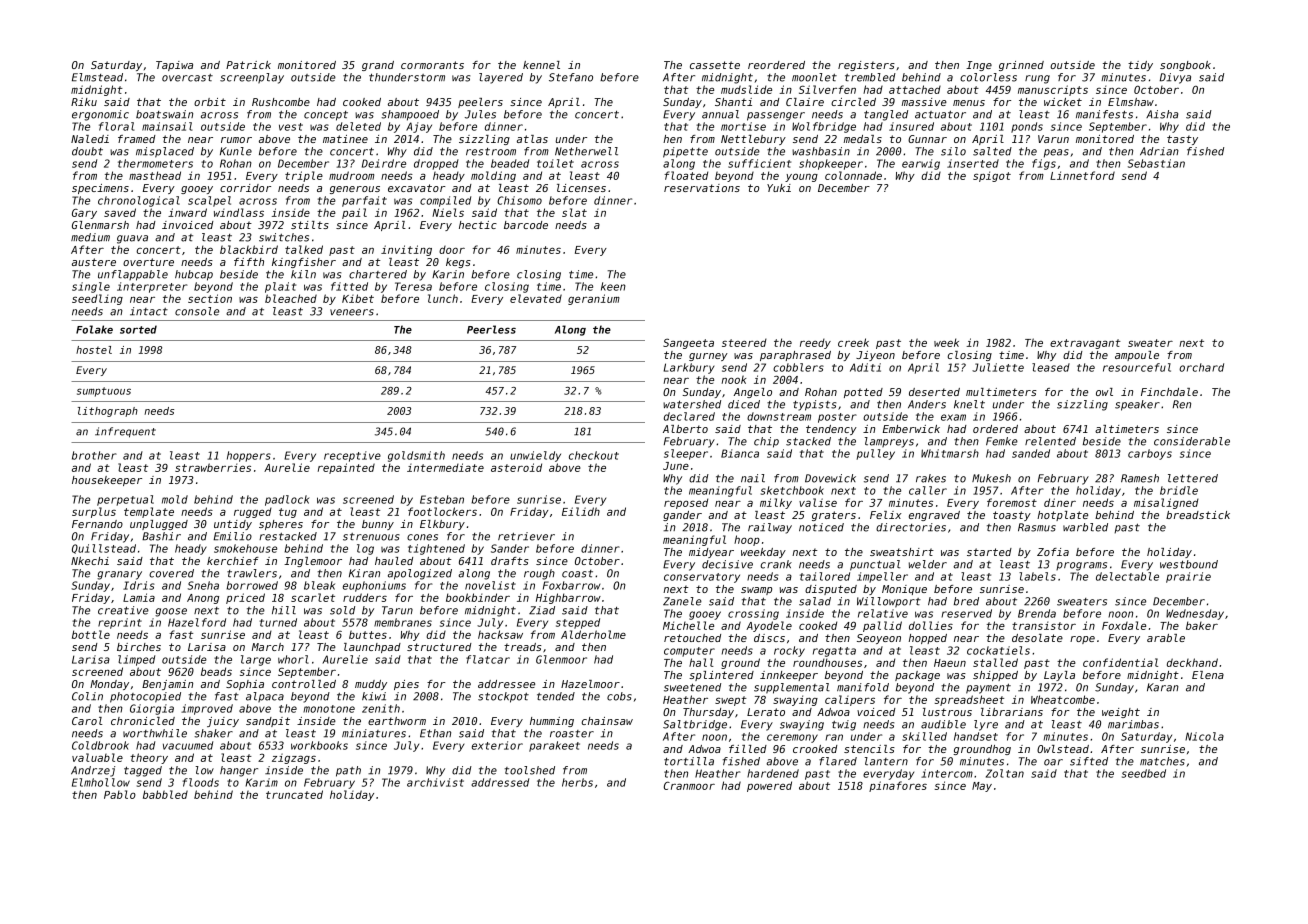  I want to click on truncated, so click(294, 794).
